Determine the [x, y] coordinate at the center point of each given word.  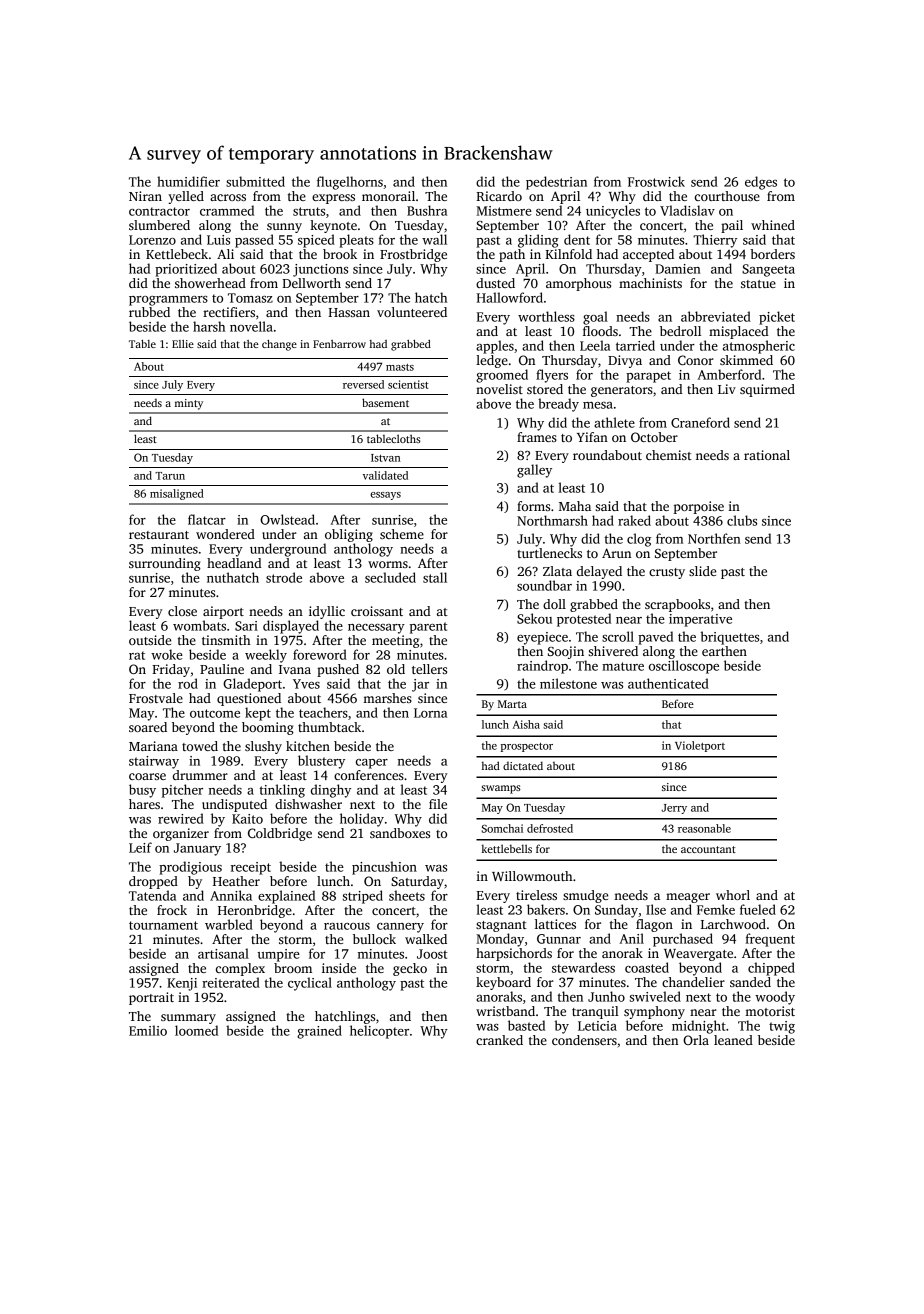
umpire [279, 955]
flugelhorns [350, 183]
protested [584, 620]
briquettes [730, 638]
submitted [255, 181]
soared [148, 727]
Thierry [715, 241]
